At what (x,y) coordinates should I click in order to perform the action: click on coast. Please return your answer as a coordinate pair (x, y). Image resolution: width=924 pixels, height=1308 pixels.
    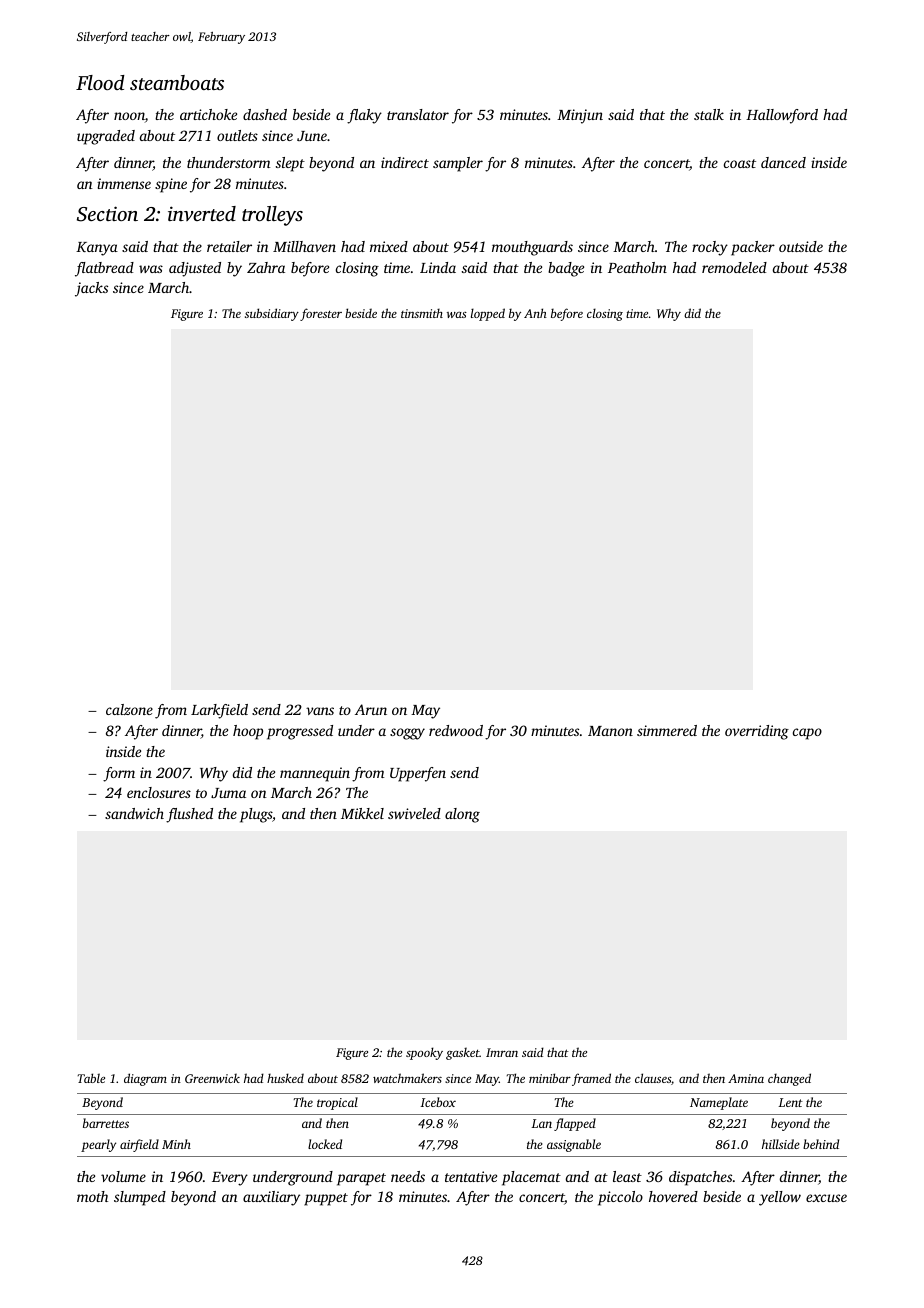
    Looking at the image, I should click on (740, 163).
